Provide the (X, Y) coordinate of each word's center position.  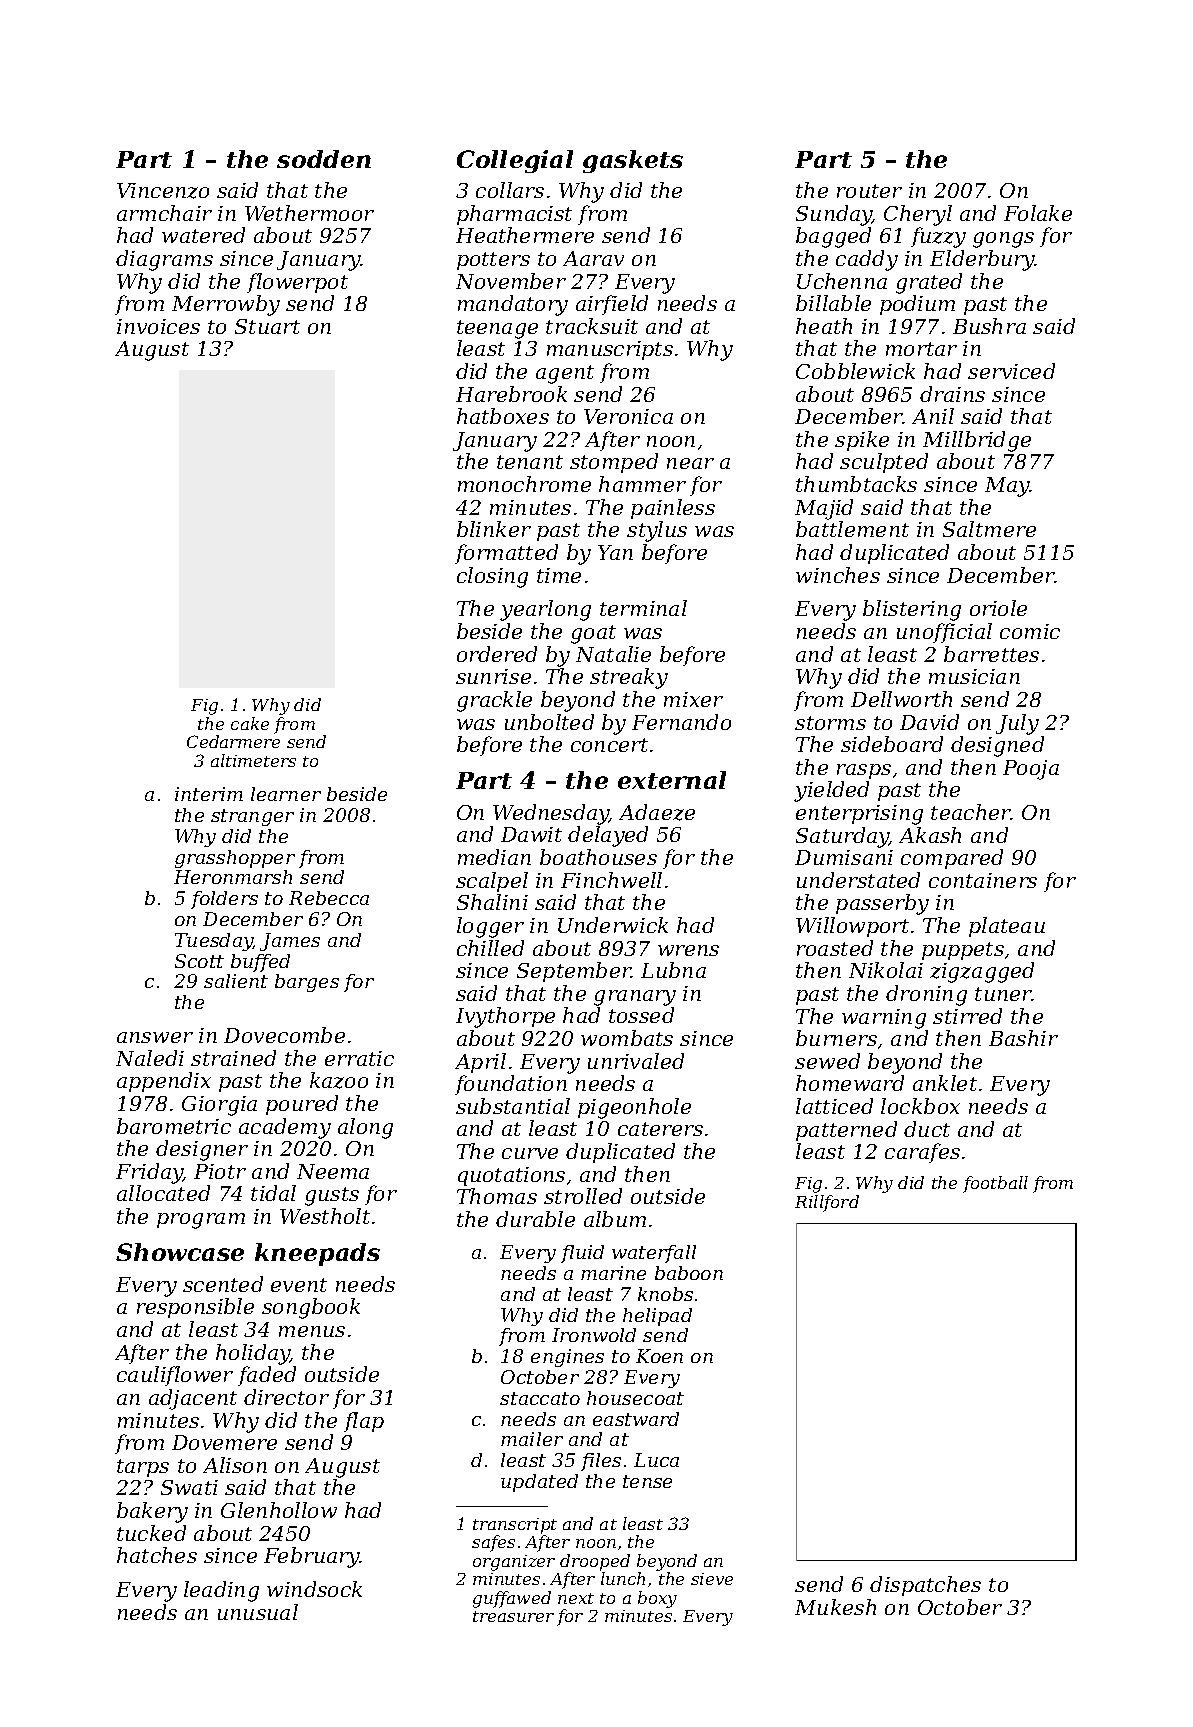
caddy (867, 260)
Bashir (1023, 1038)
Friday (149, 1173)
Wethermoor (309, 213)
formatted (506, 554)
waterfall (654, 1254)
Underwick (613, 925)
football (995, 1184)
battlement (852, 529)
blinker (494, 529)
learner (286, 794)
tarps (143, 1468)
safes (493, 1543)
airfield (612, 305)
